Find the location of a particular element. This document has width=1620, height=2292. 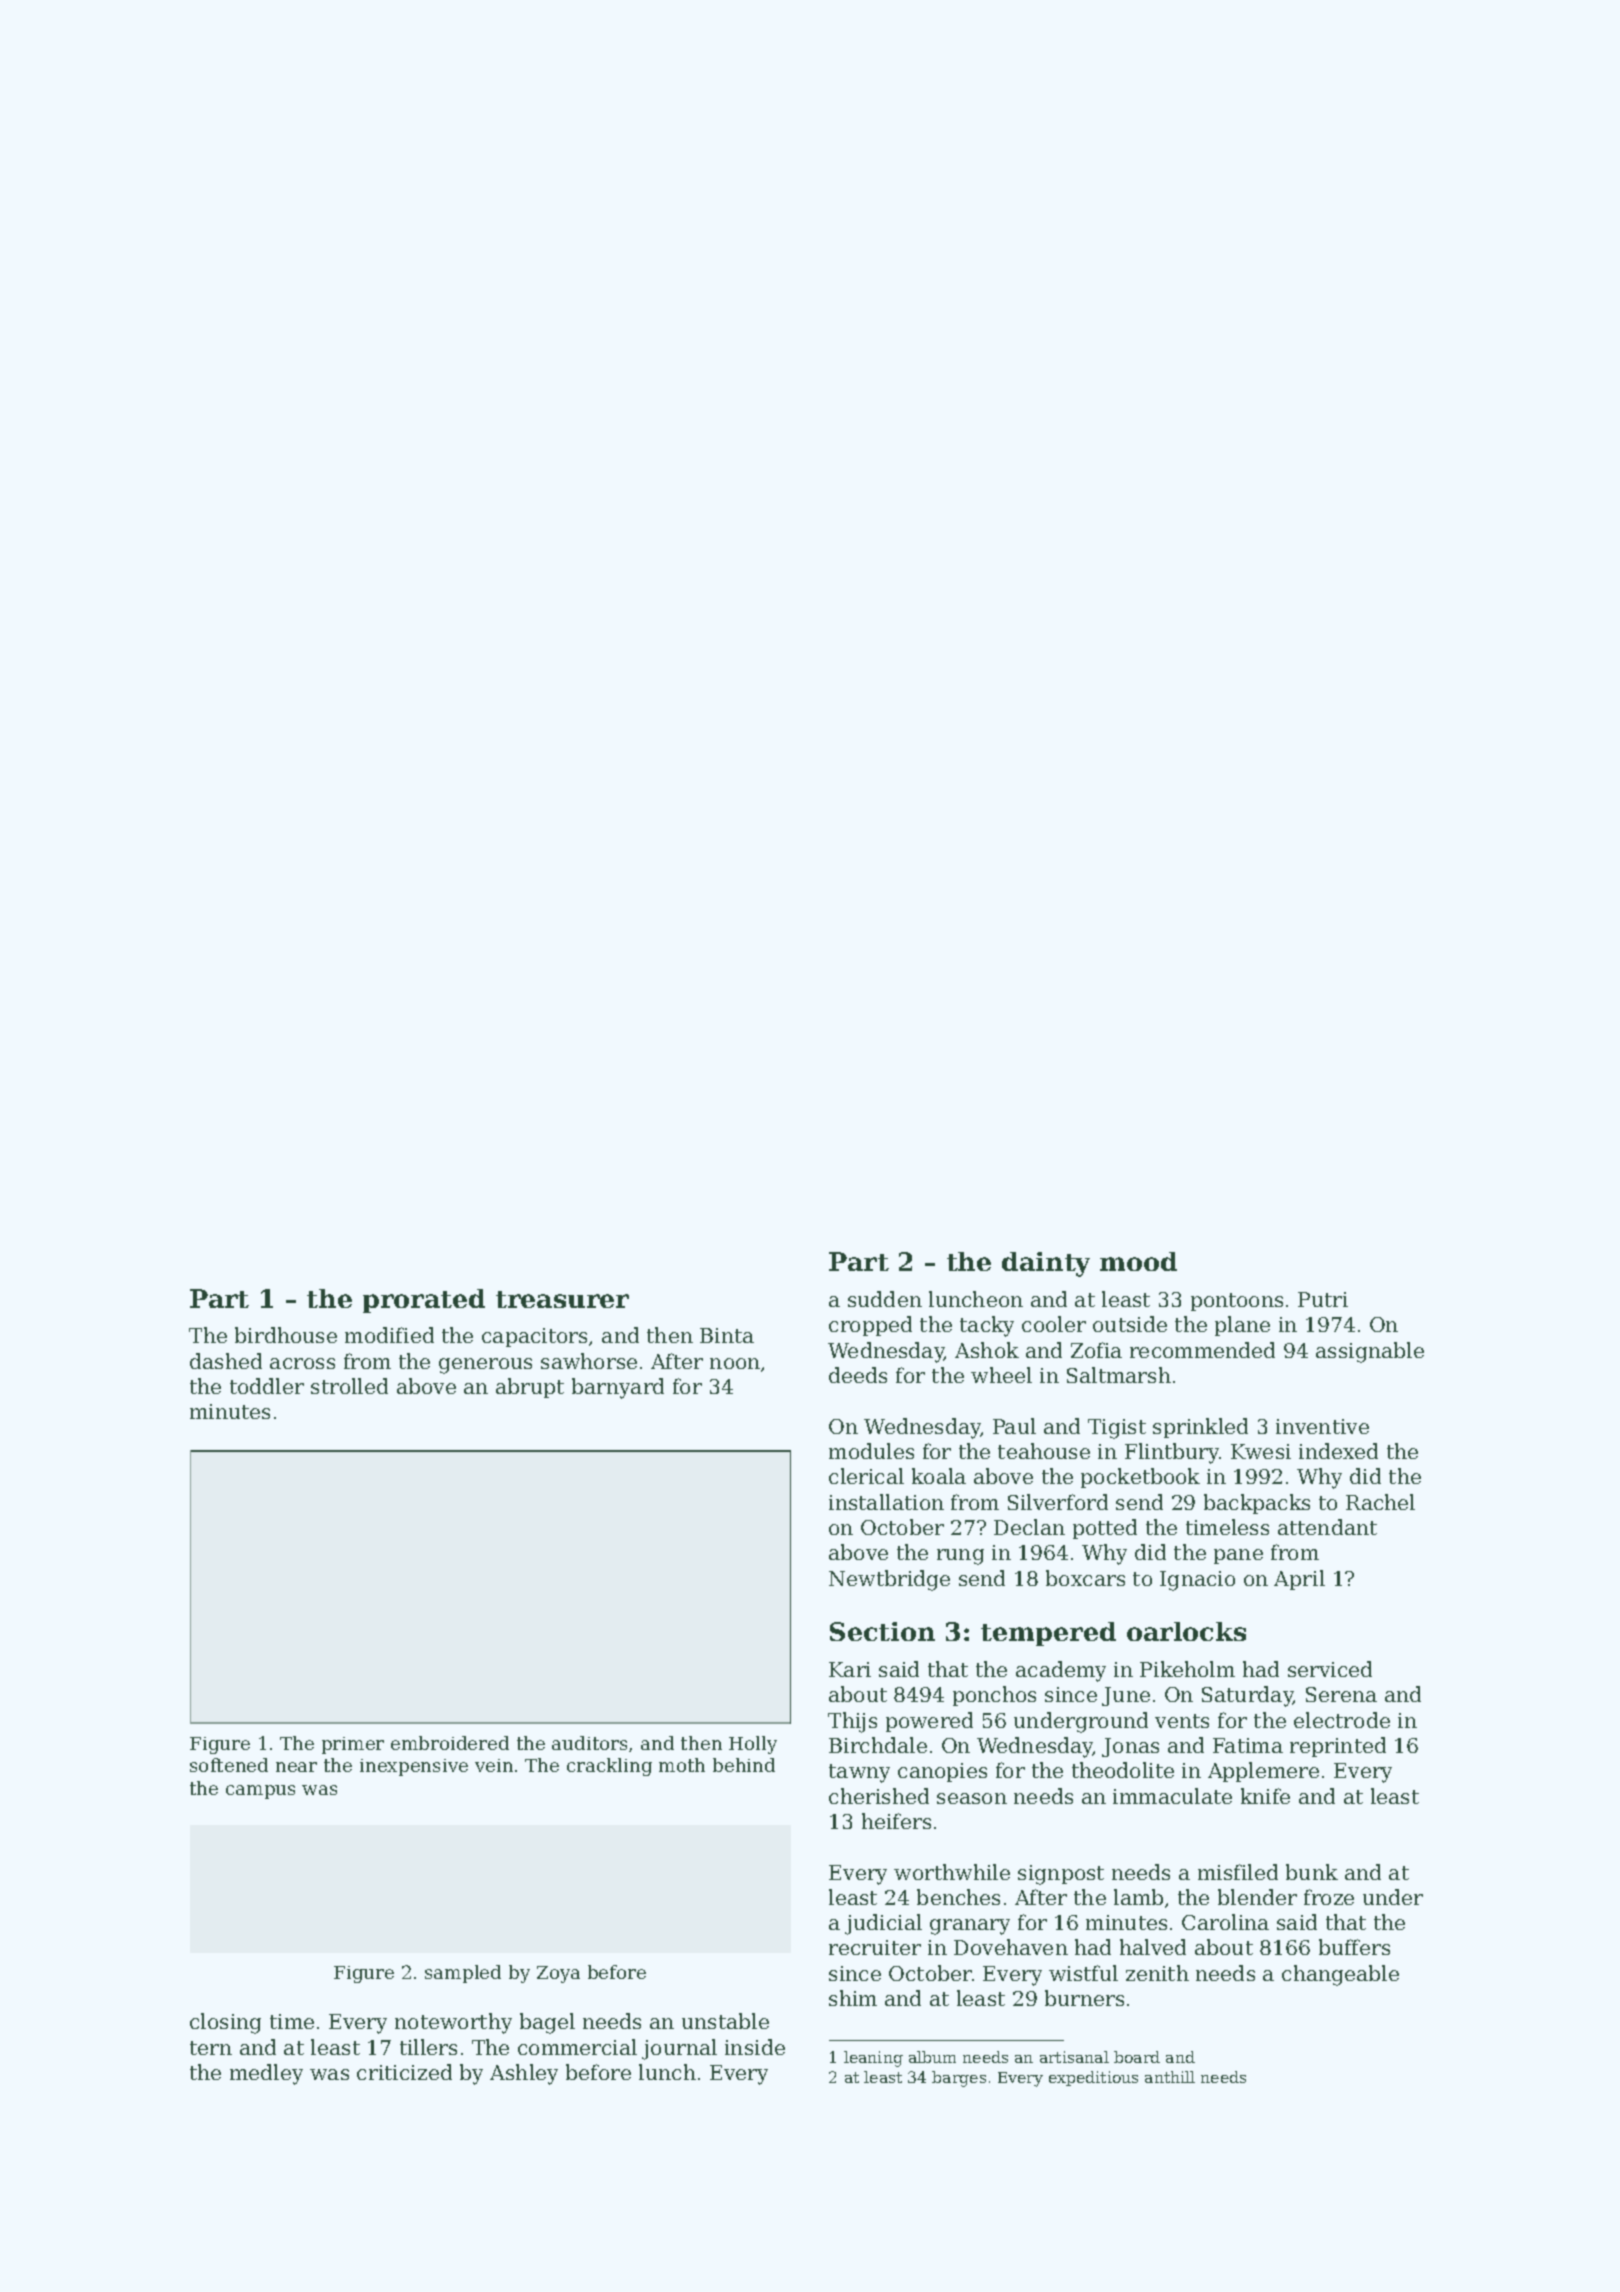

June is located at coordinates (1126, 1696).
